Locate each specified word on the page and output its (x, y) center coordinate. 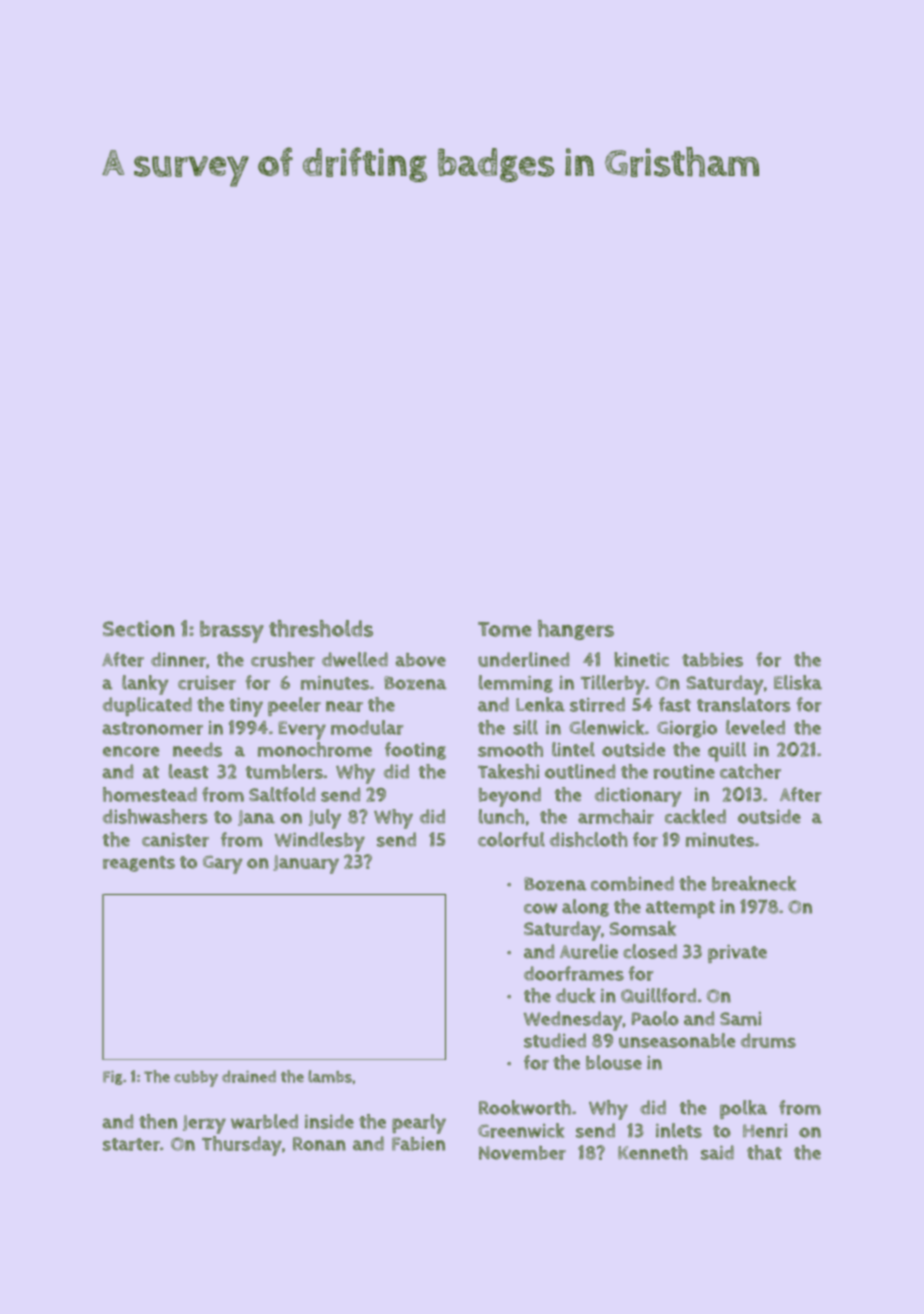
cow (540, 908)
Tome (505, 629)
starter (131, 1144)
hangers (576, 630)
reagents (139, 864)
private (737, 953)
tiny (246, 707)
